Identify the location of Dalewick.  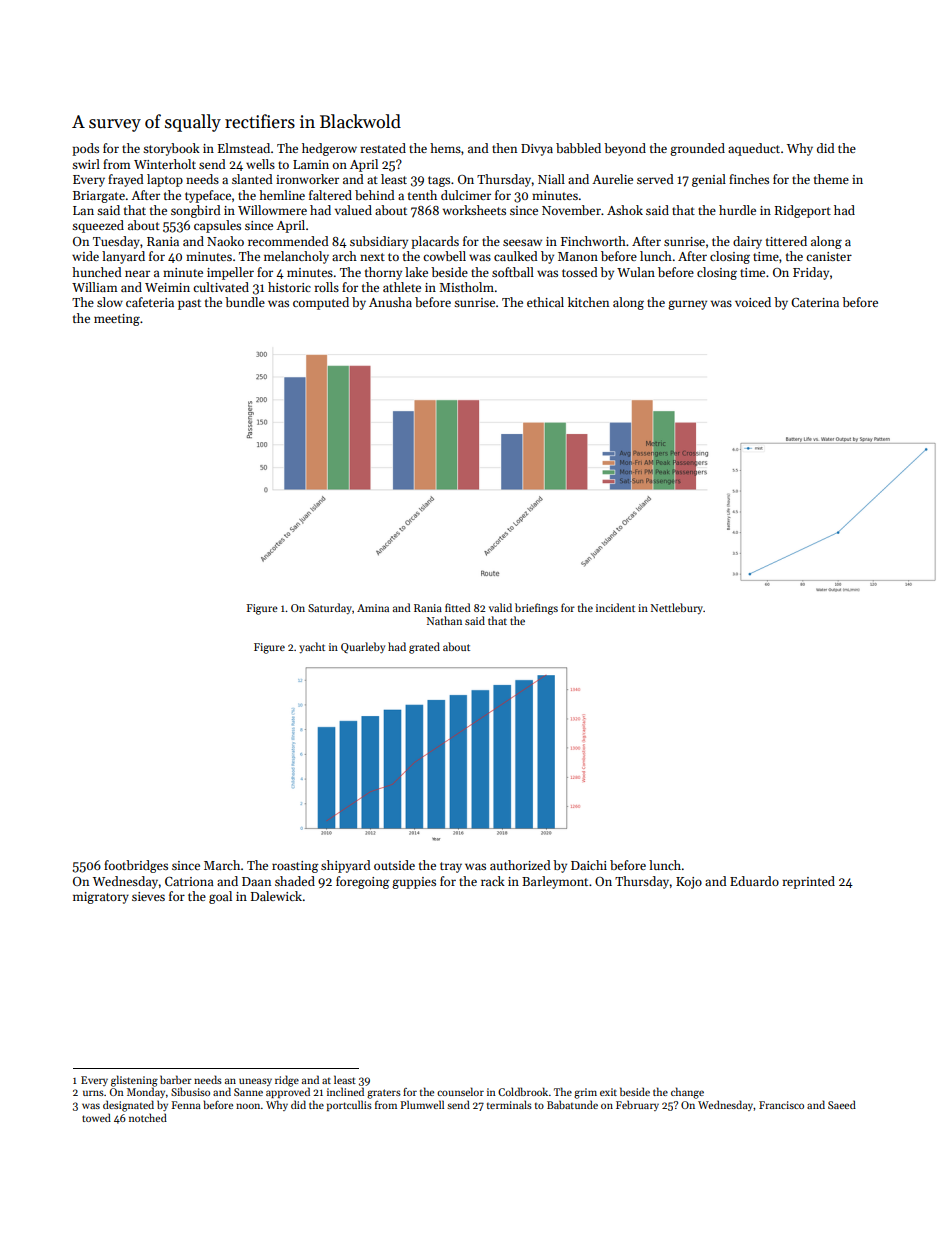
(276, 896).
